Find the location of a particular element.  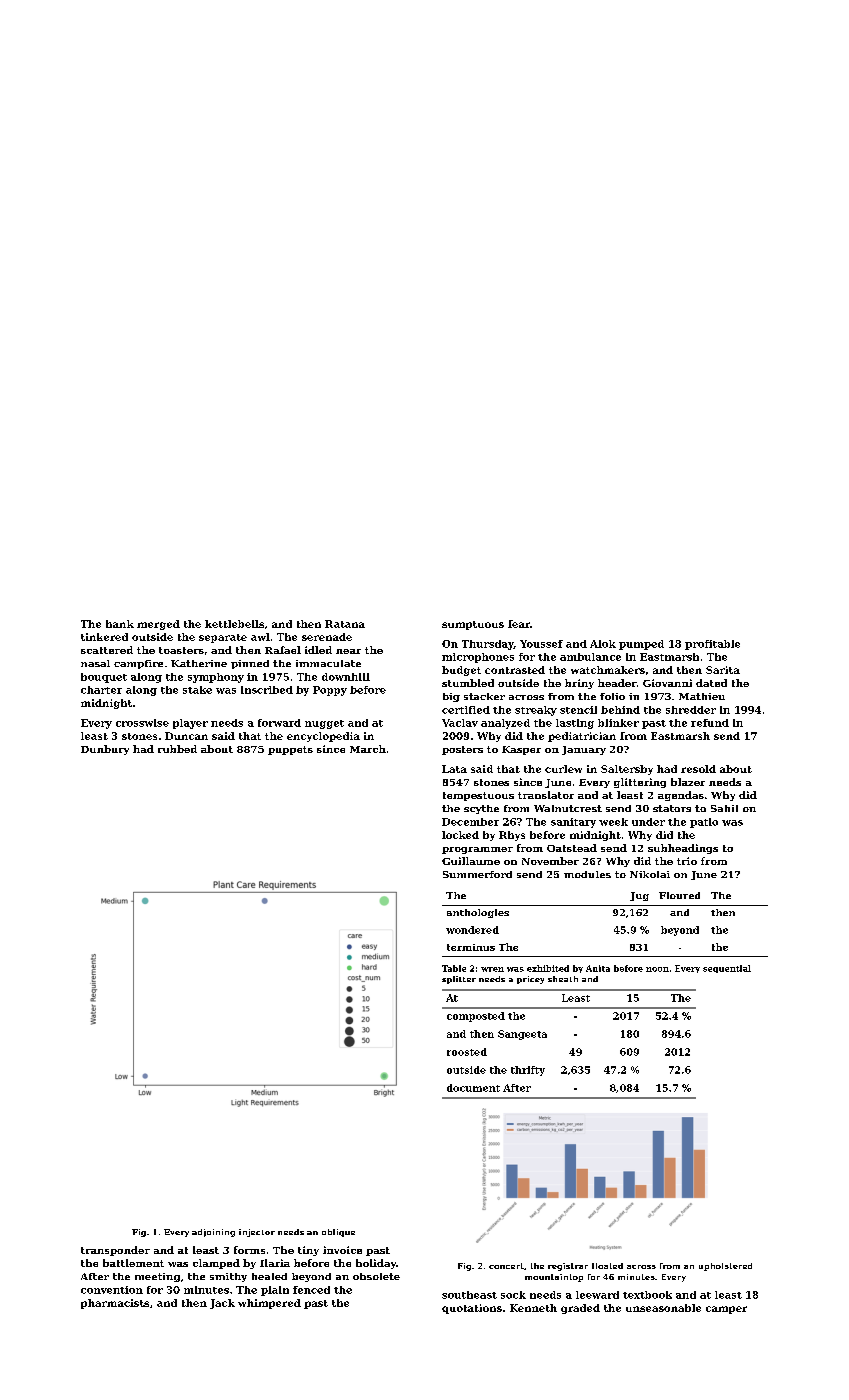

Dunbury is located at coordinates (105, 750).
